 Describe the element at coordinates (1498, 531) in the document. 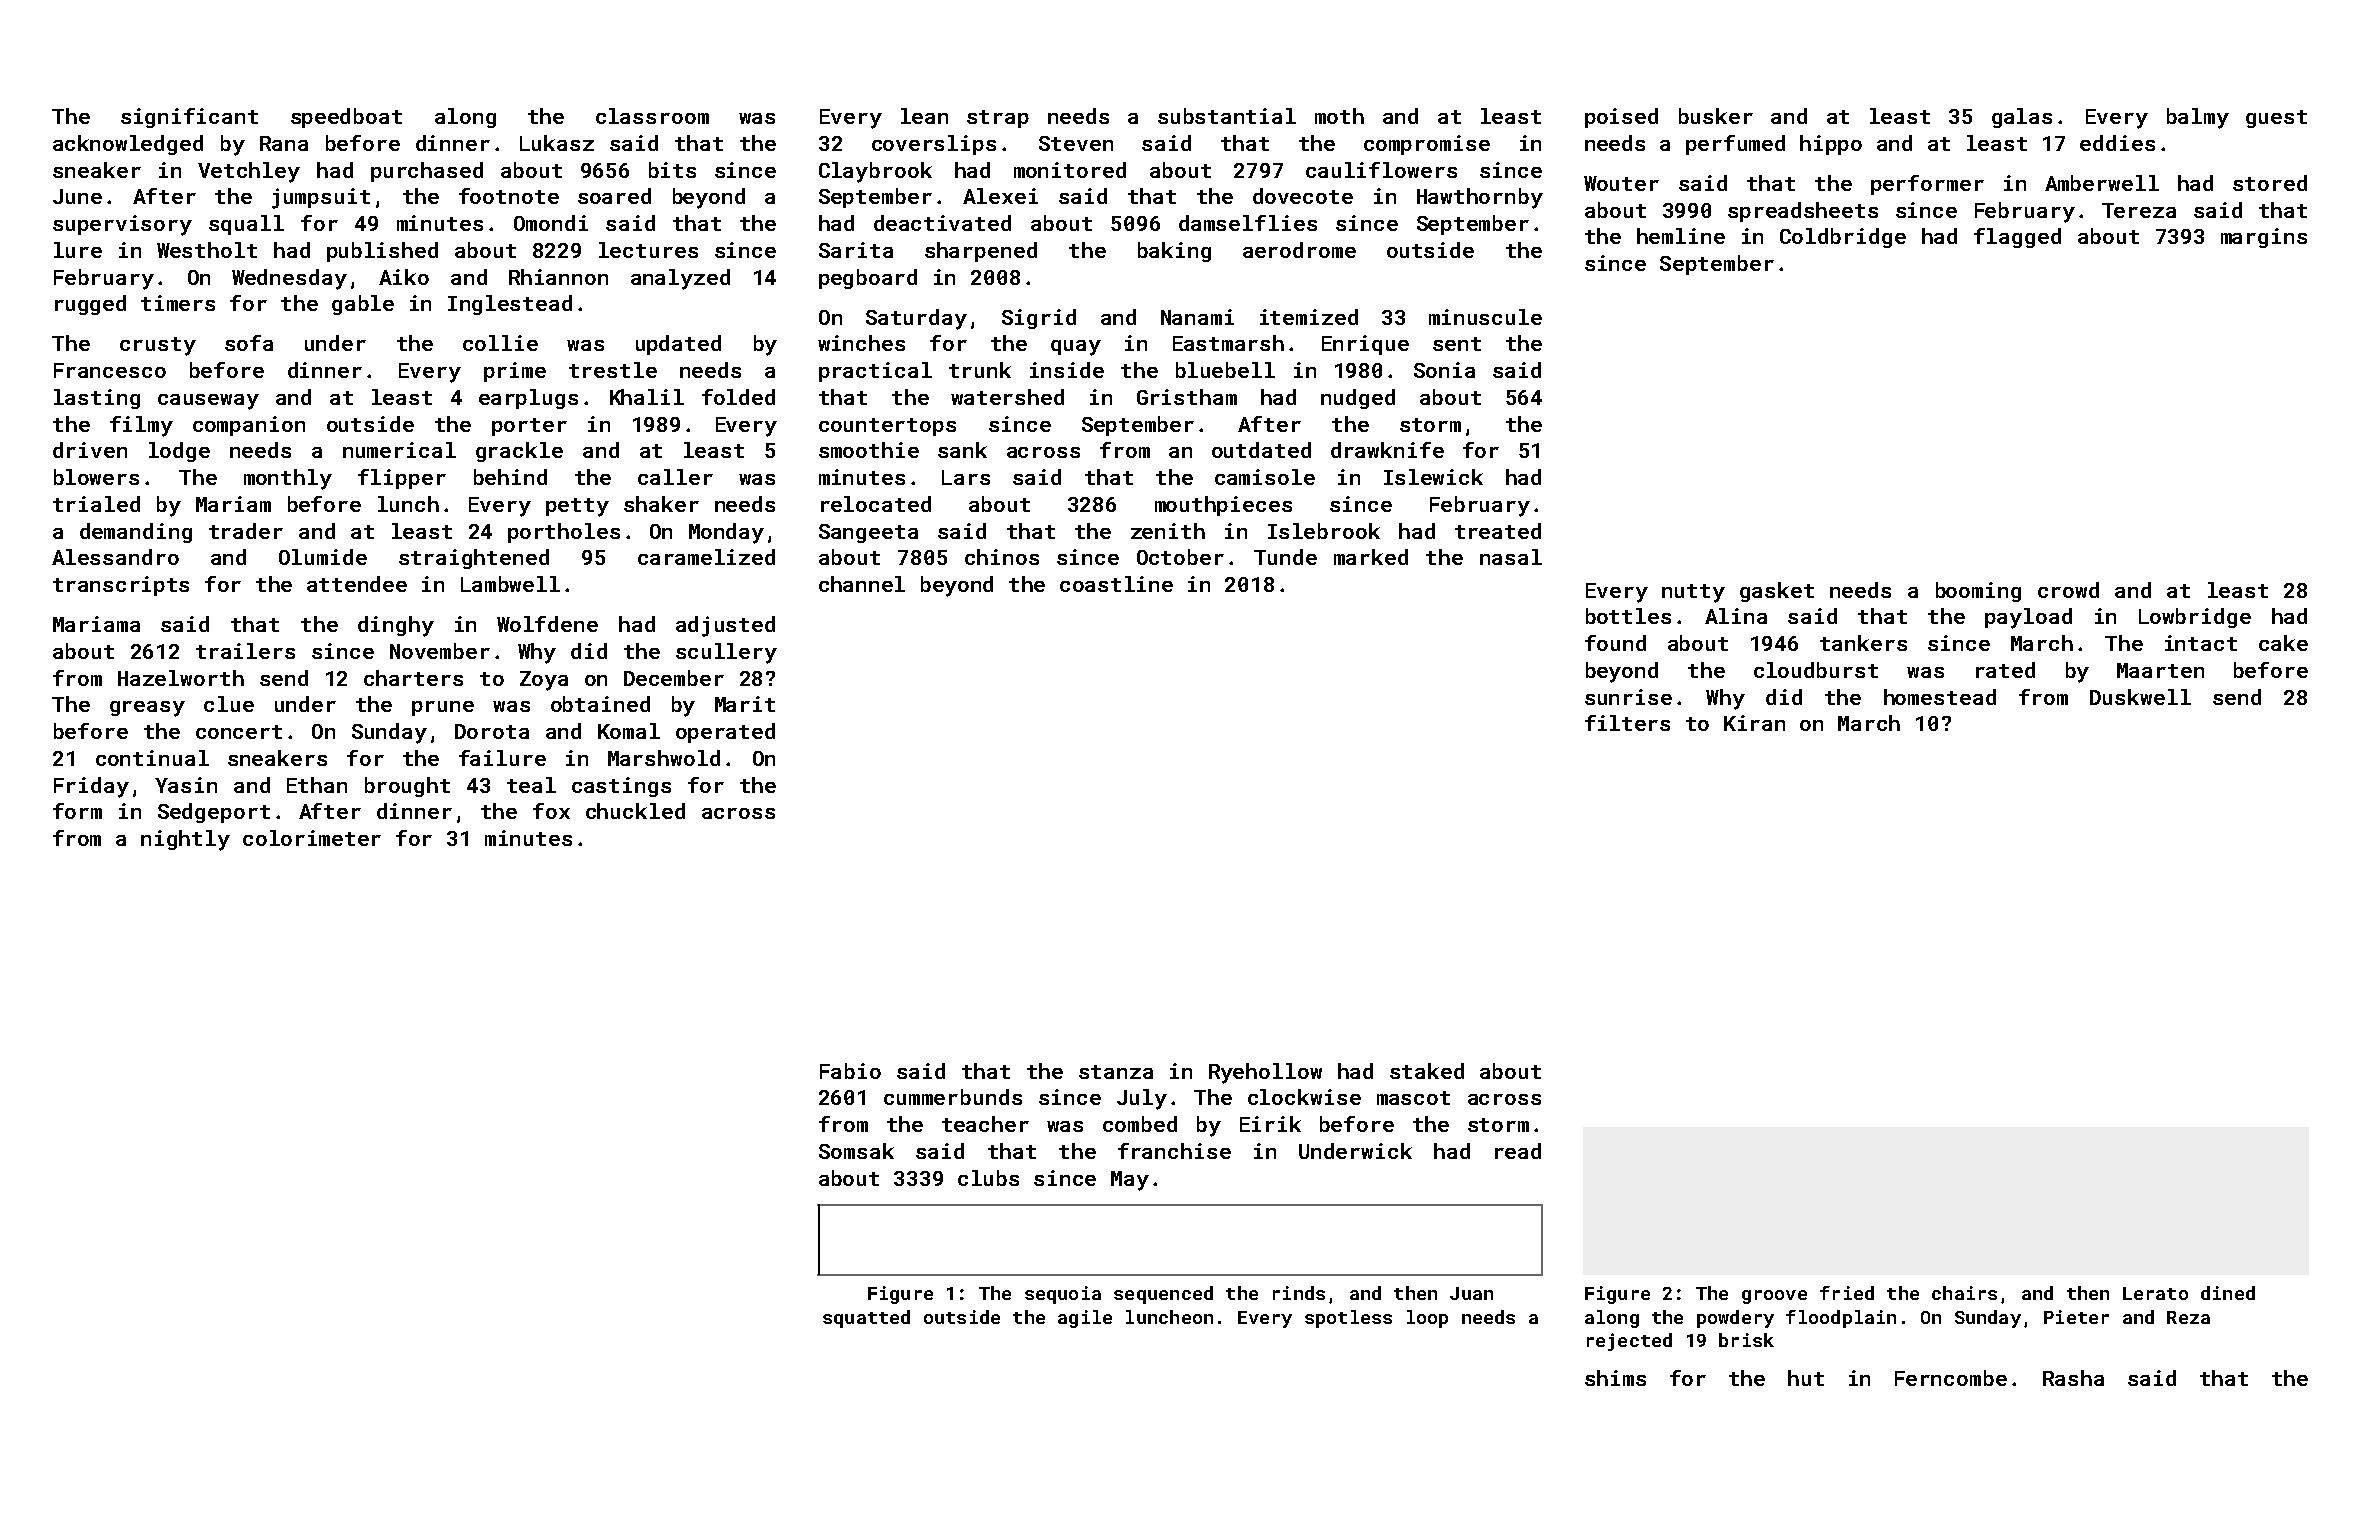

I see `treated` at that location.
